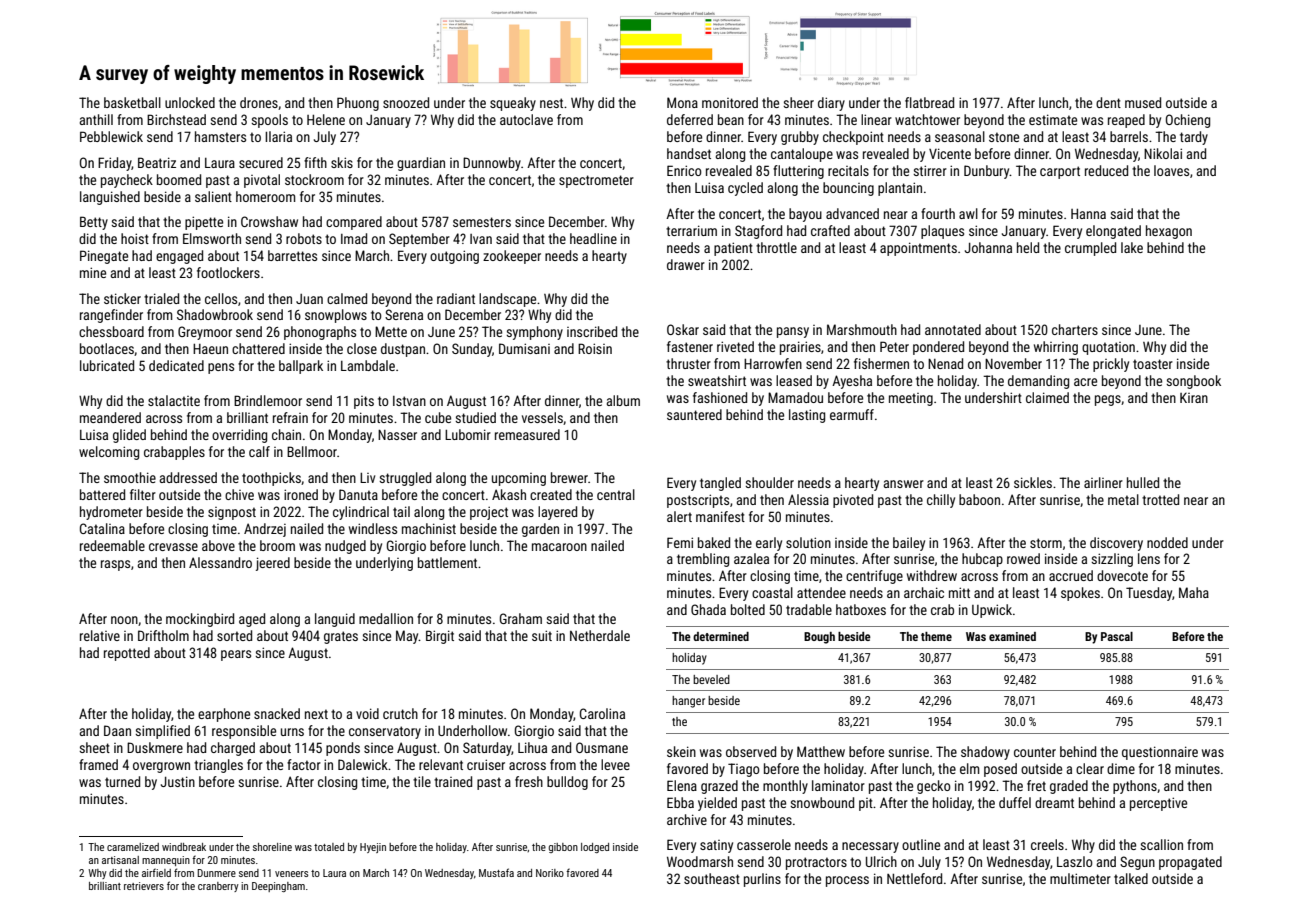 Image resolution: width=1308 pixels, height=924 pixels. What do you see at coordinates (1004, 137) in the document?
I see `stone` at bounding box center [1004, 137].
